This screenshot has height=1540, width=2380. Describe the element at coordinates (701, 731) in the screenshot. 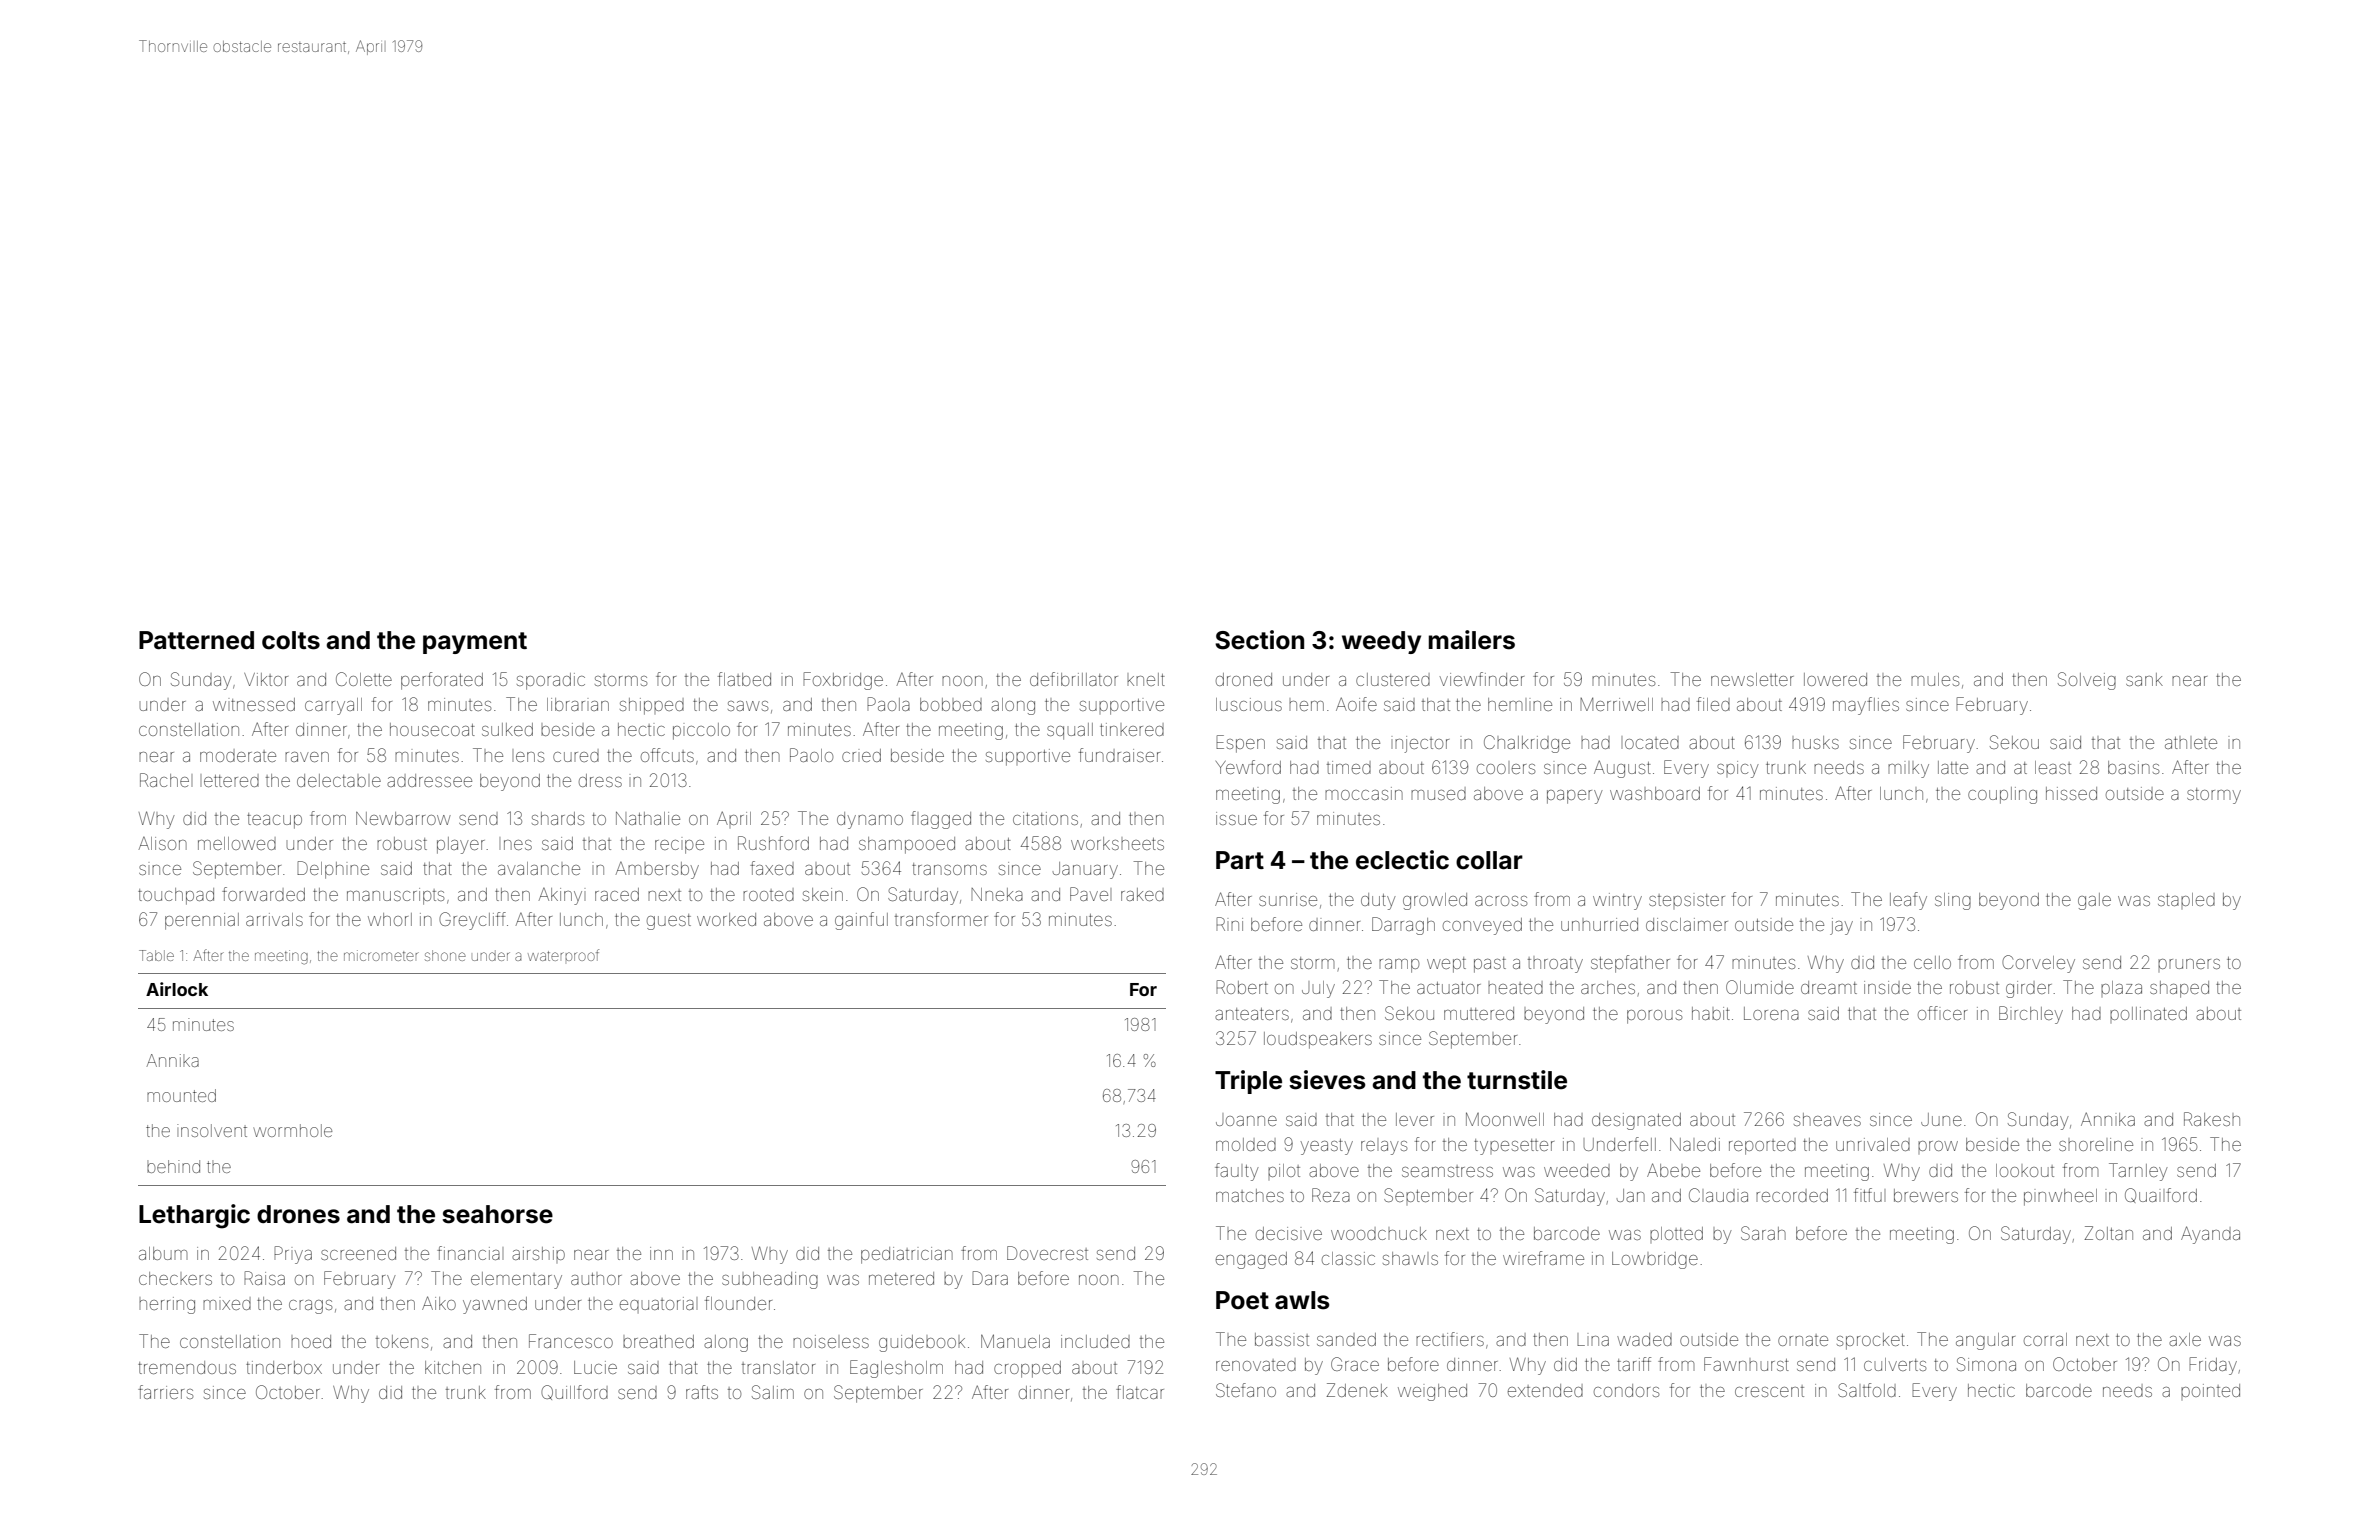

I see `piccolo` at that location.
